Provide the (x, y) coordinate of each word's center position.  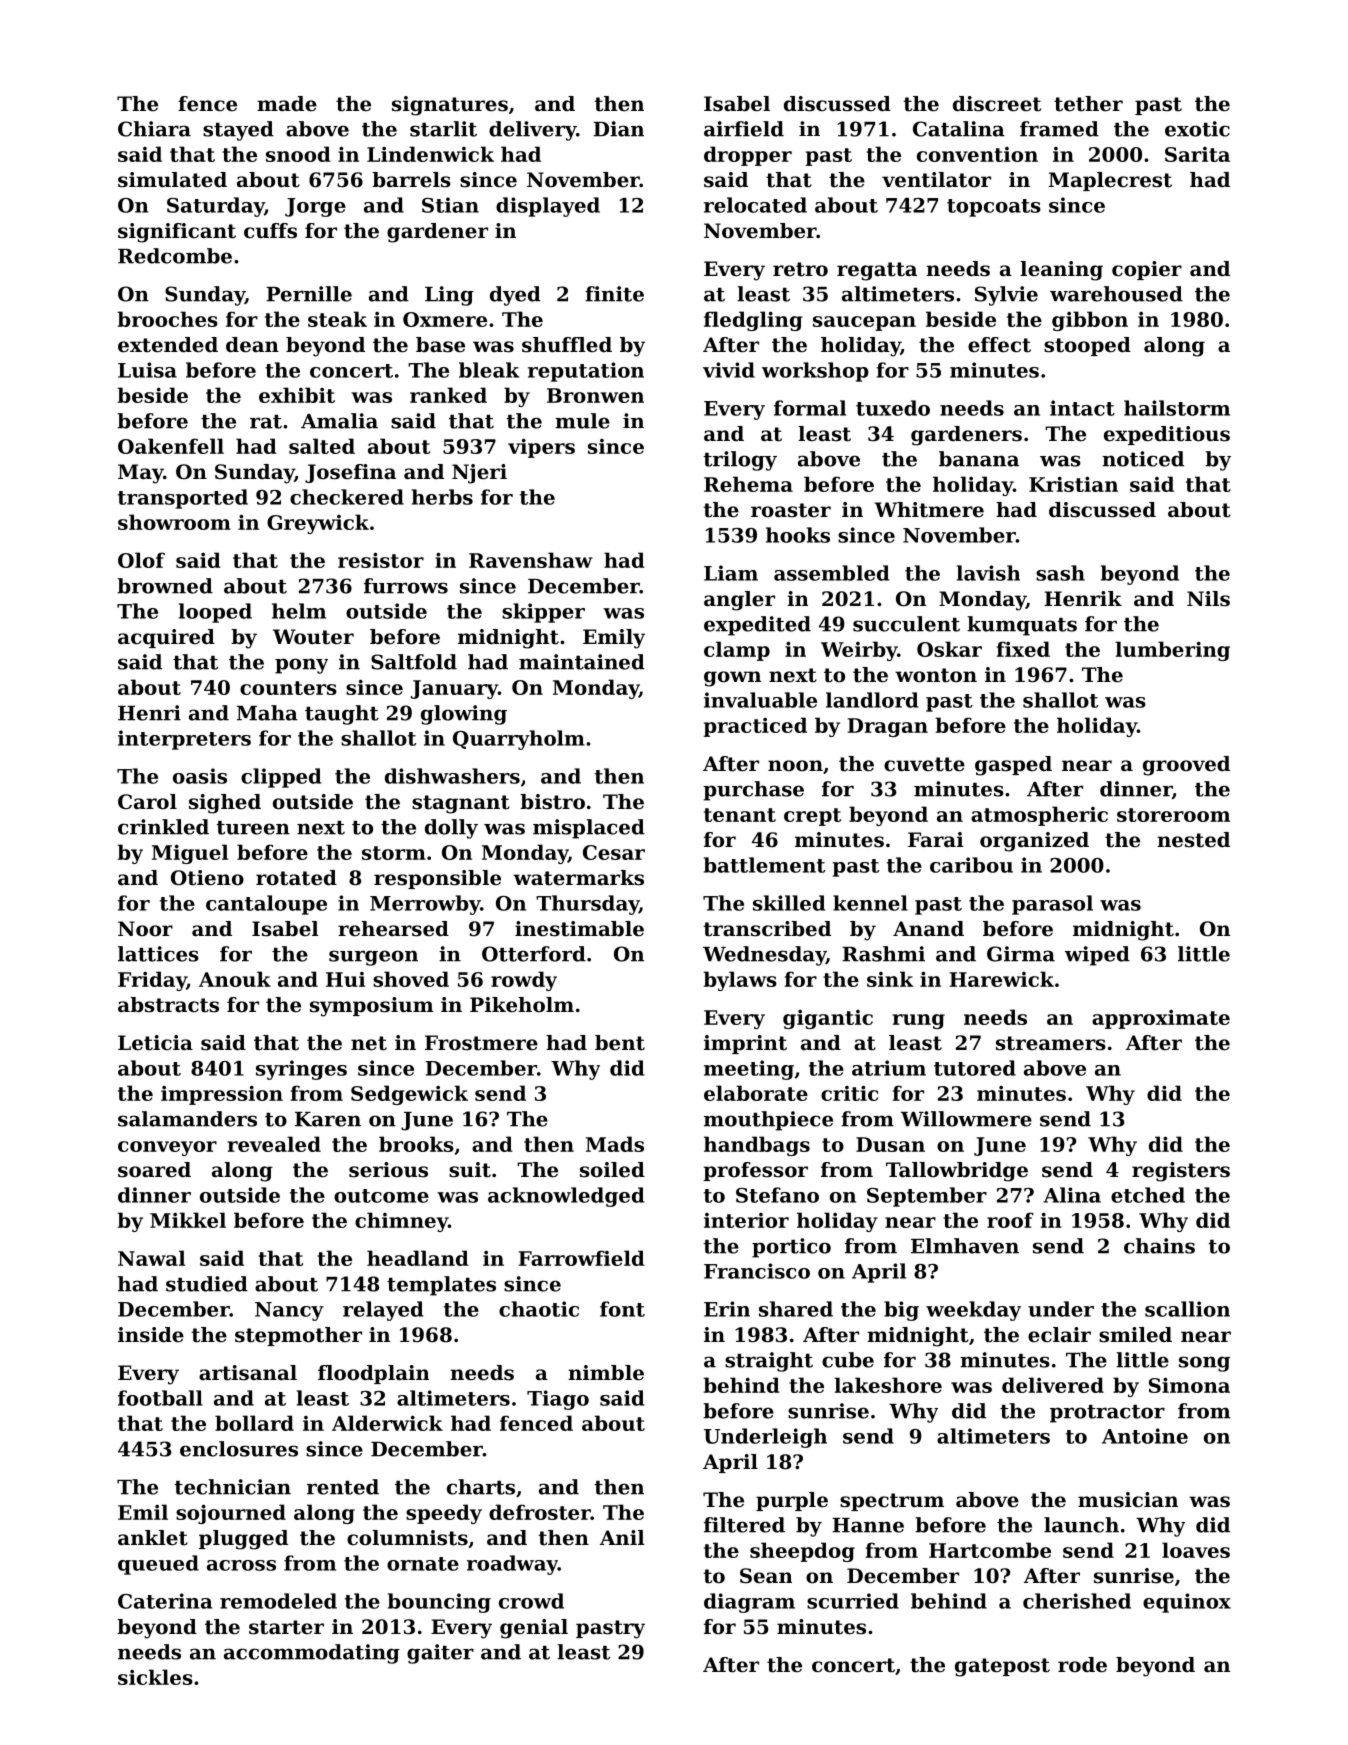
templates (441, 1286)
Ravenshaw (531, 560)
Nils (1208, 599)
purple (792, 1501)
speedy (444, 1514)
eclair (1059, 1334)
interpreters (184, 740)
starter (286, 1627)
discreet (997, 104)
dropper (748, 156)
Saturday (215, 207)
